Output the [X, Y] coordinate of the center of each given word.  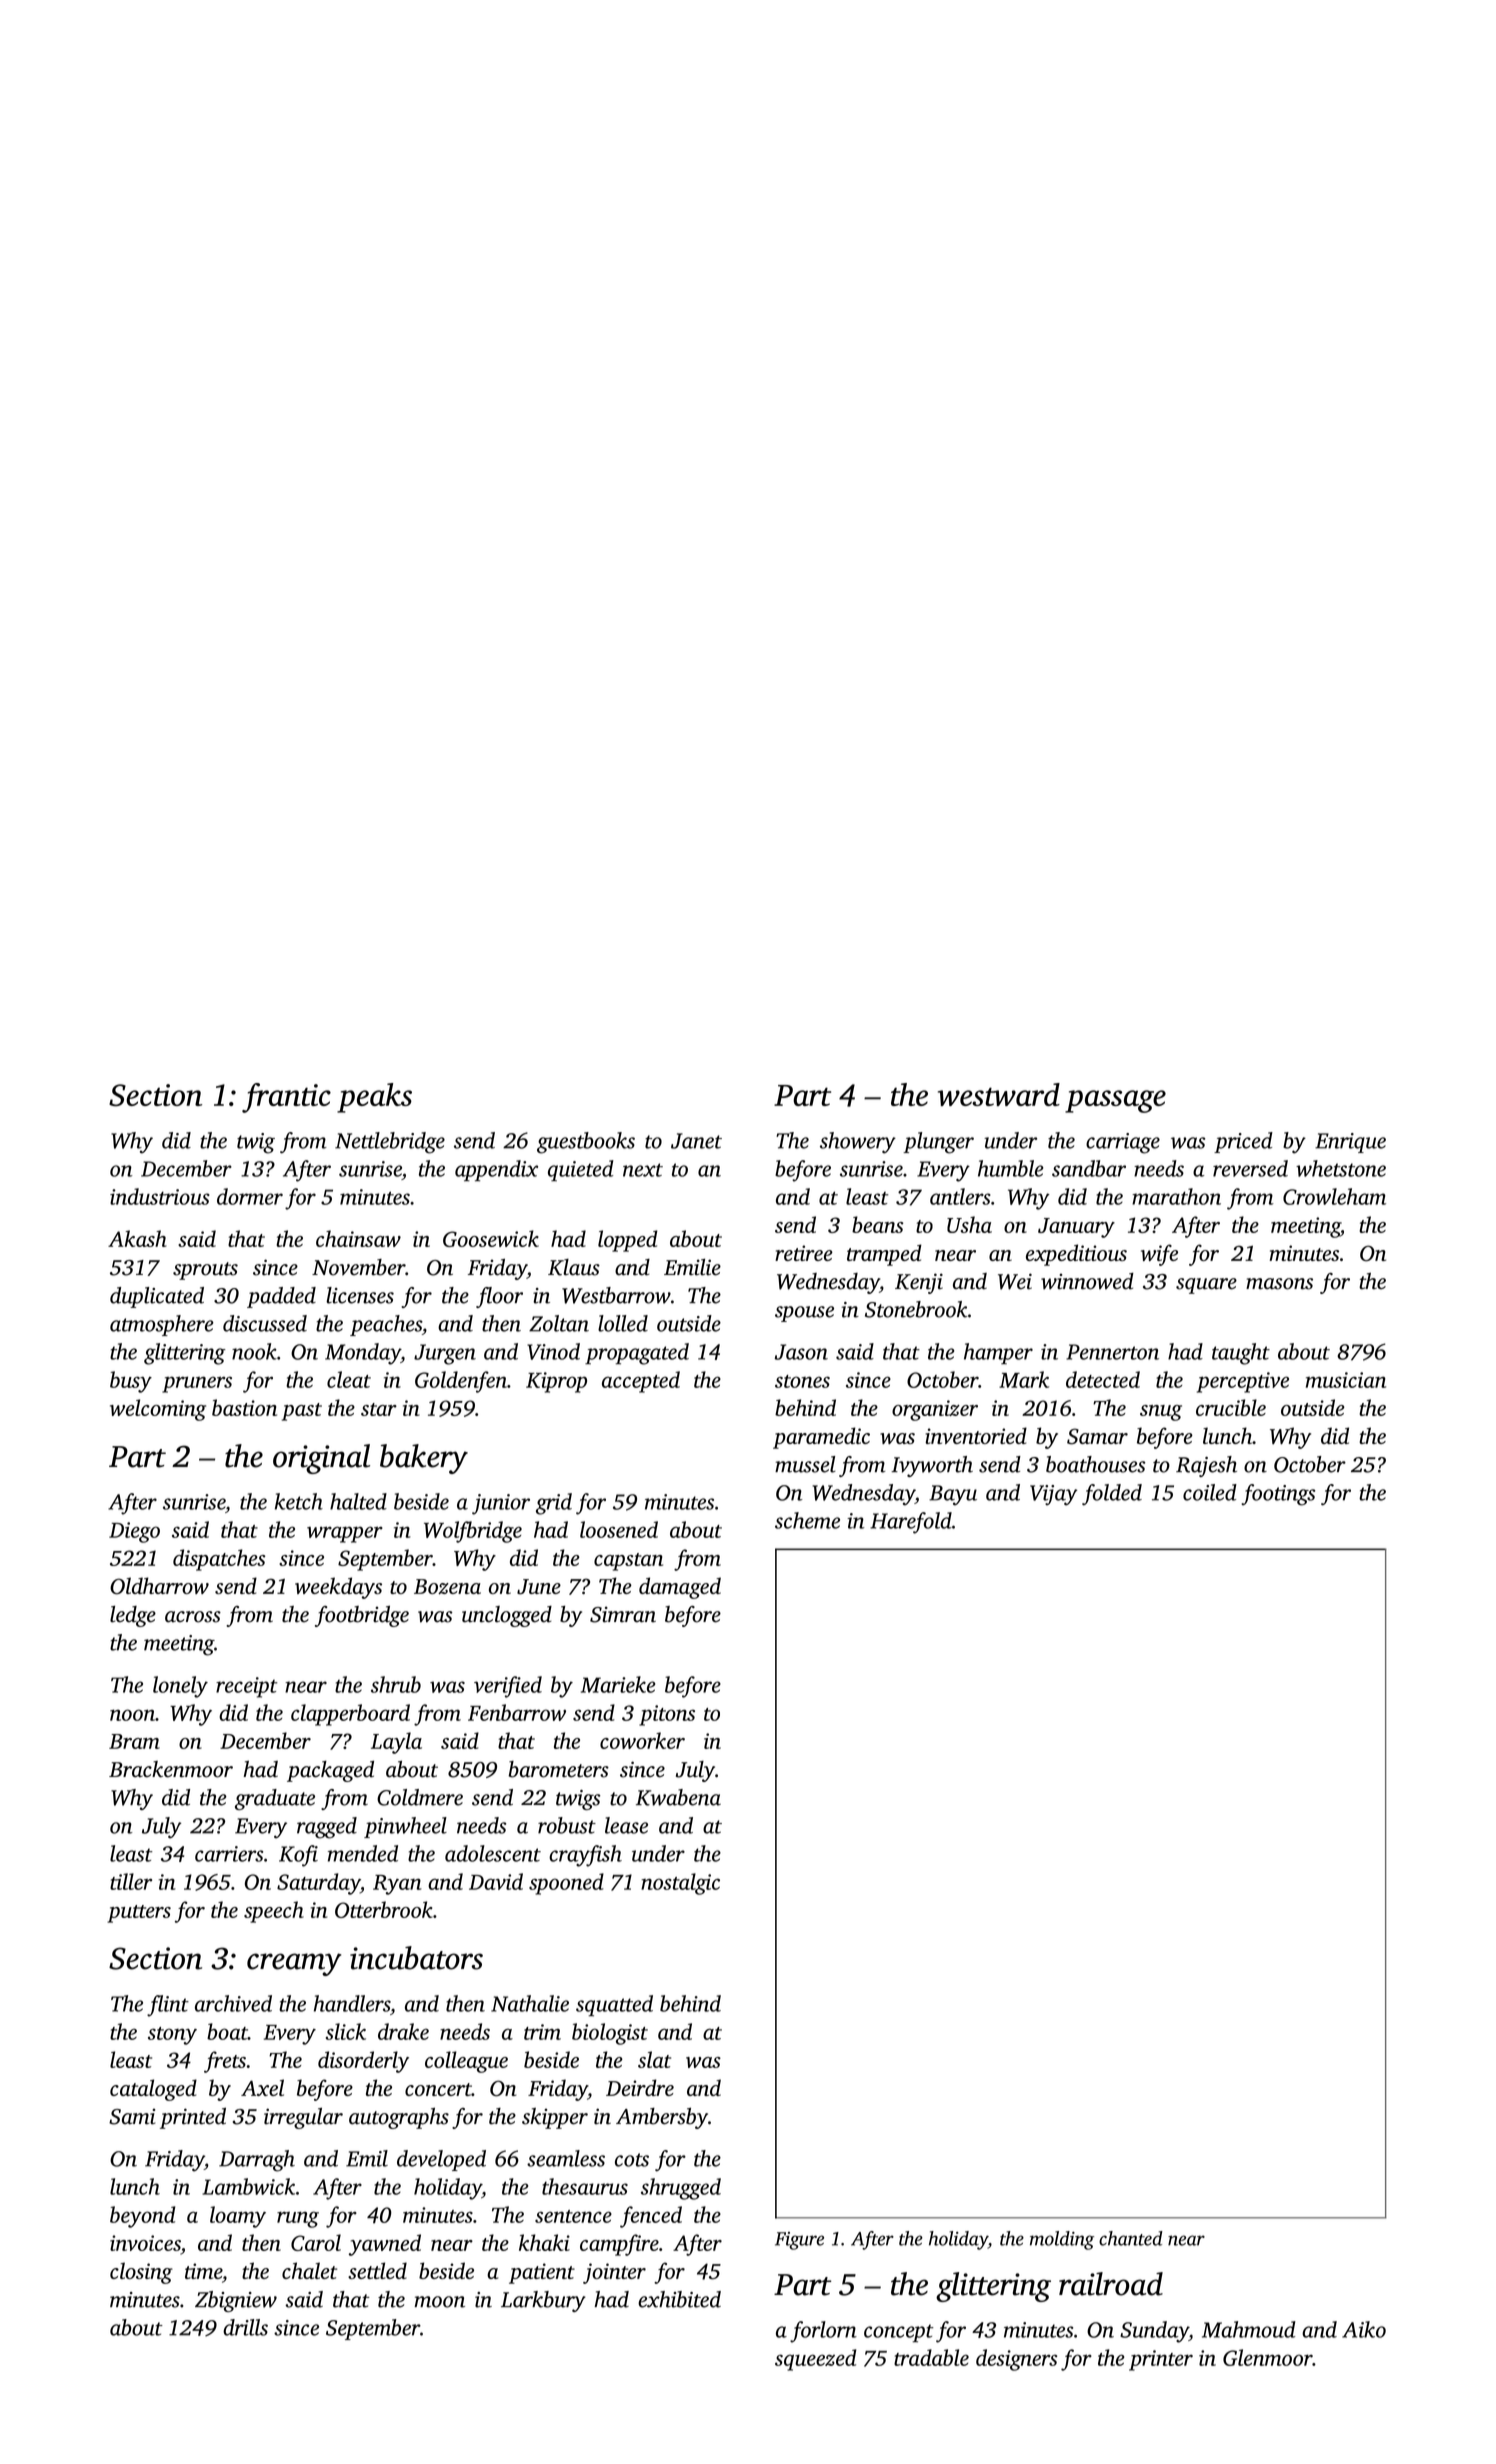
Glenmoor [1268, 2357]
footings [1278, 1495]
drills [245, 2327]
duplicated [157, 1297]
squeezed [816, 2360]
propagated [637, 1354]
